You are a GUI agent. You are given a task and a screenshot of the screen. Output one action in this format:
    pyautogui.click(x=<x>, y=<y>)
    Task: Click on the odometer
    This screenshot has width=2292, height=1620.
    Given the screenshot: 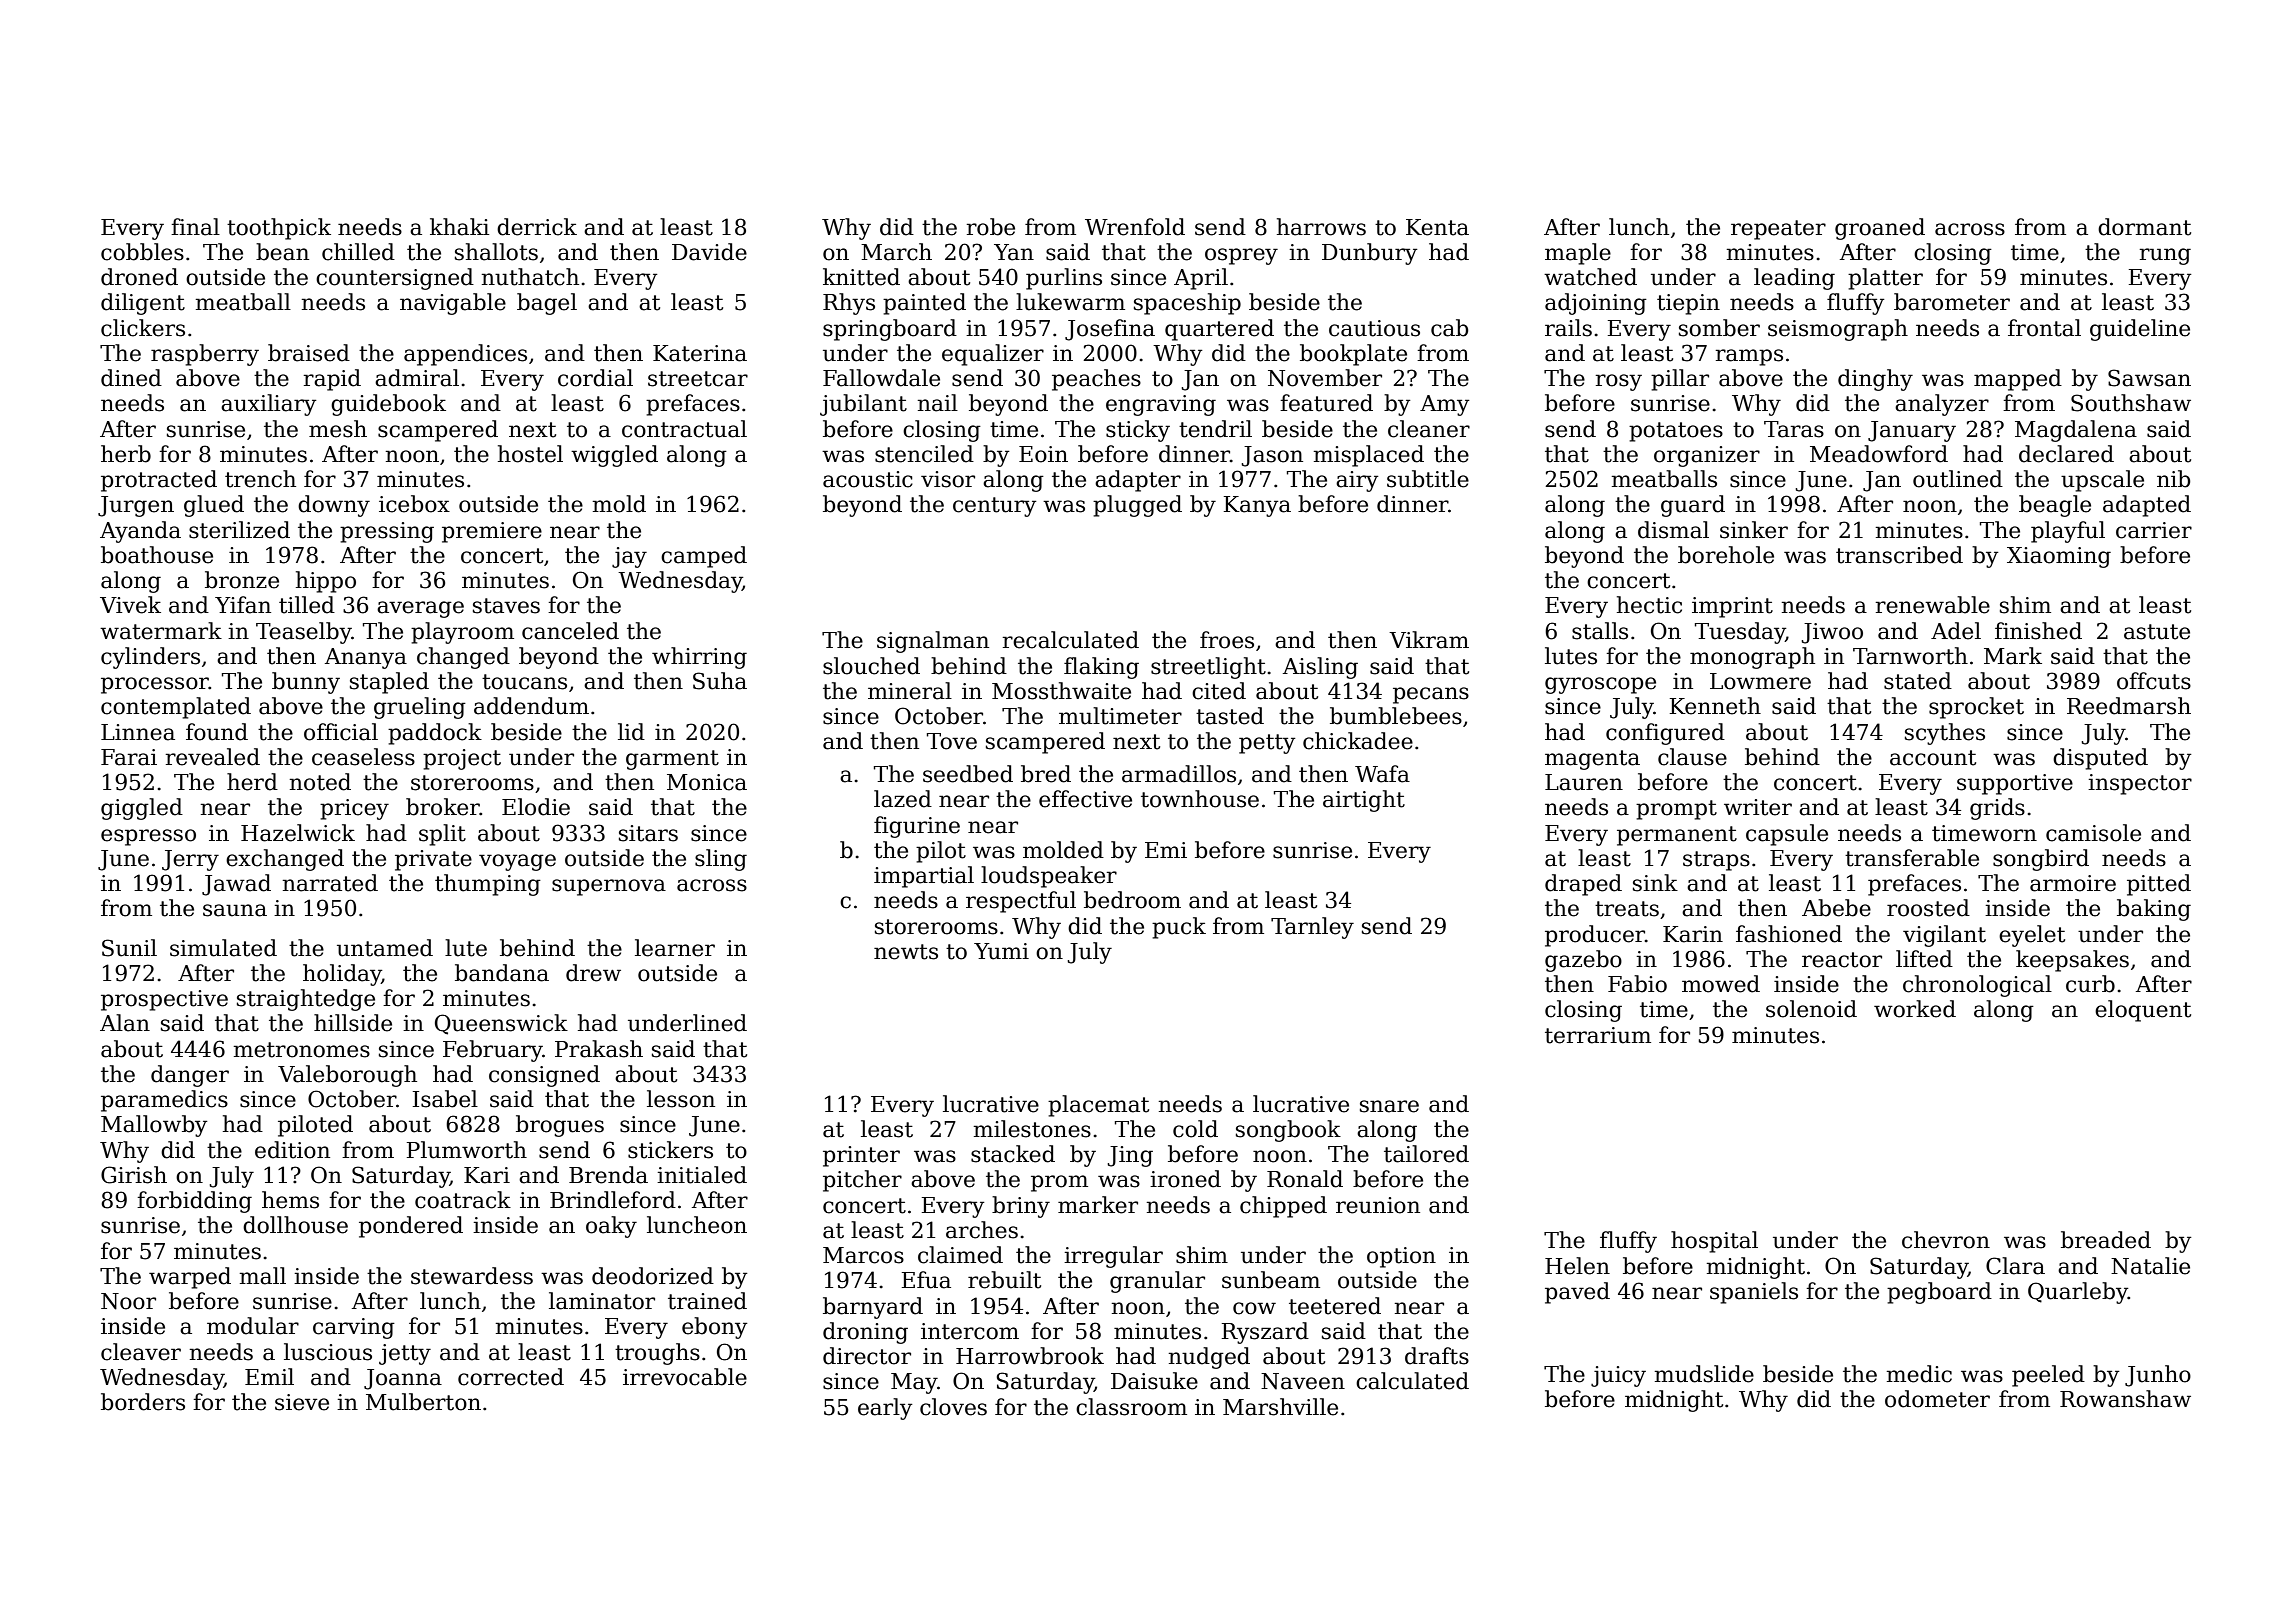 What is the action you would take?
    pyautogui.click(x=1937, y=1399)
